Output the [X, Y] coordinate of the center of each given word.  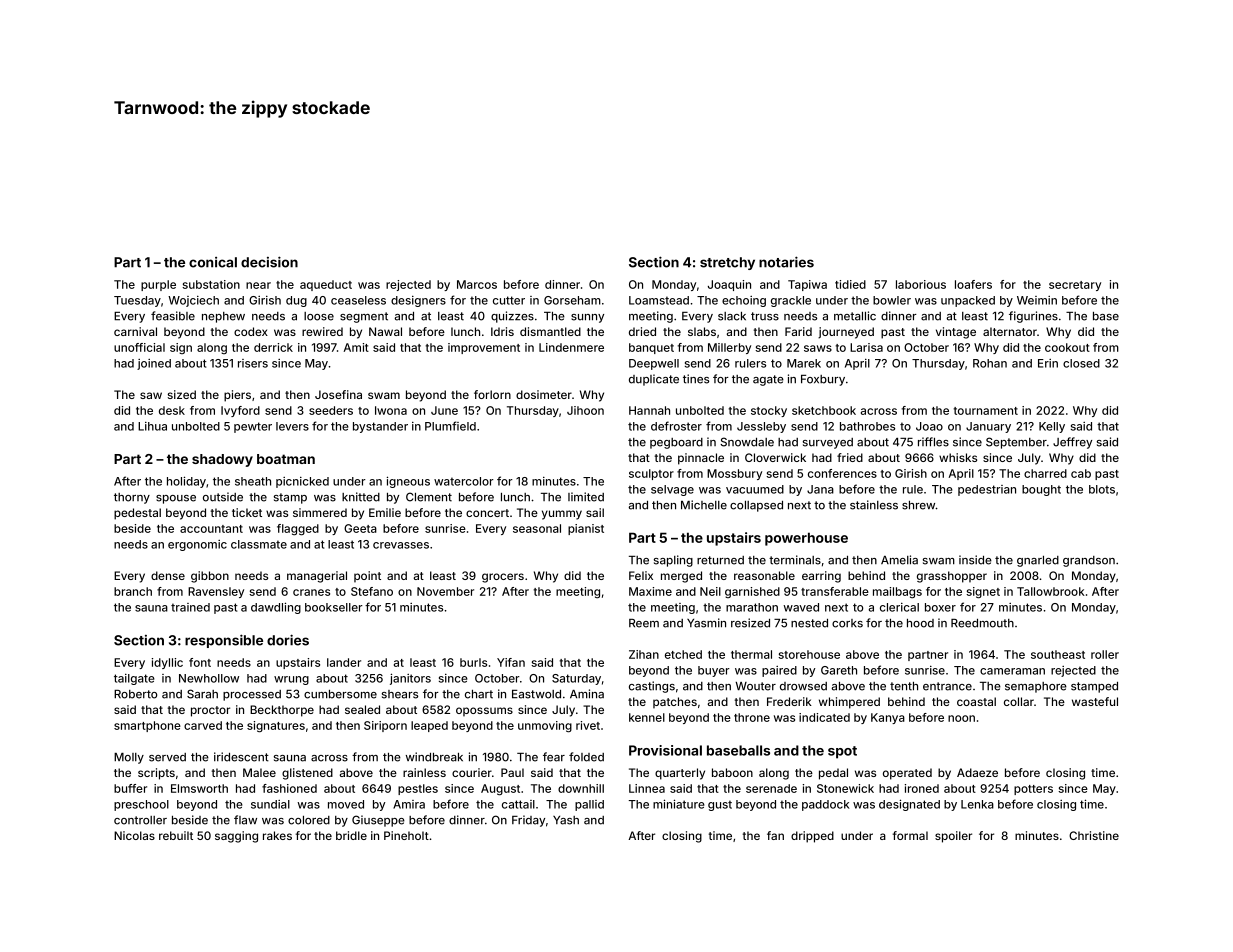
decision [269, 262]
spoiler [953, 837]
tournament [986, 411]
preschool [141, 805]
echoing [744, 301]
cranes [311, 592]
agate [768, 380]
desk [172, 410]
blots [1102, 489]
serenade [771, 788]
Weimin [1037, 300]
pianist [586, 529]
